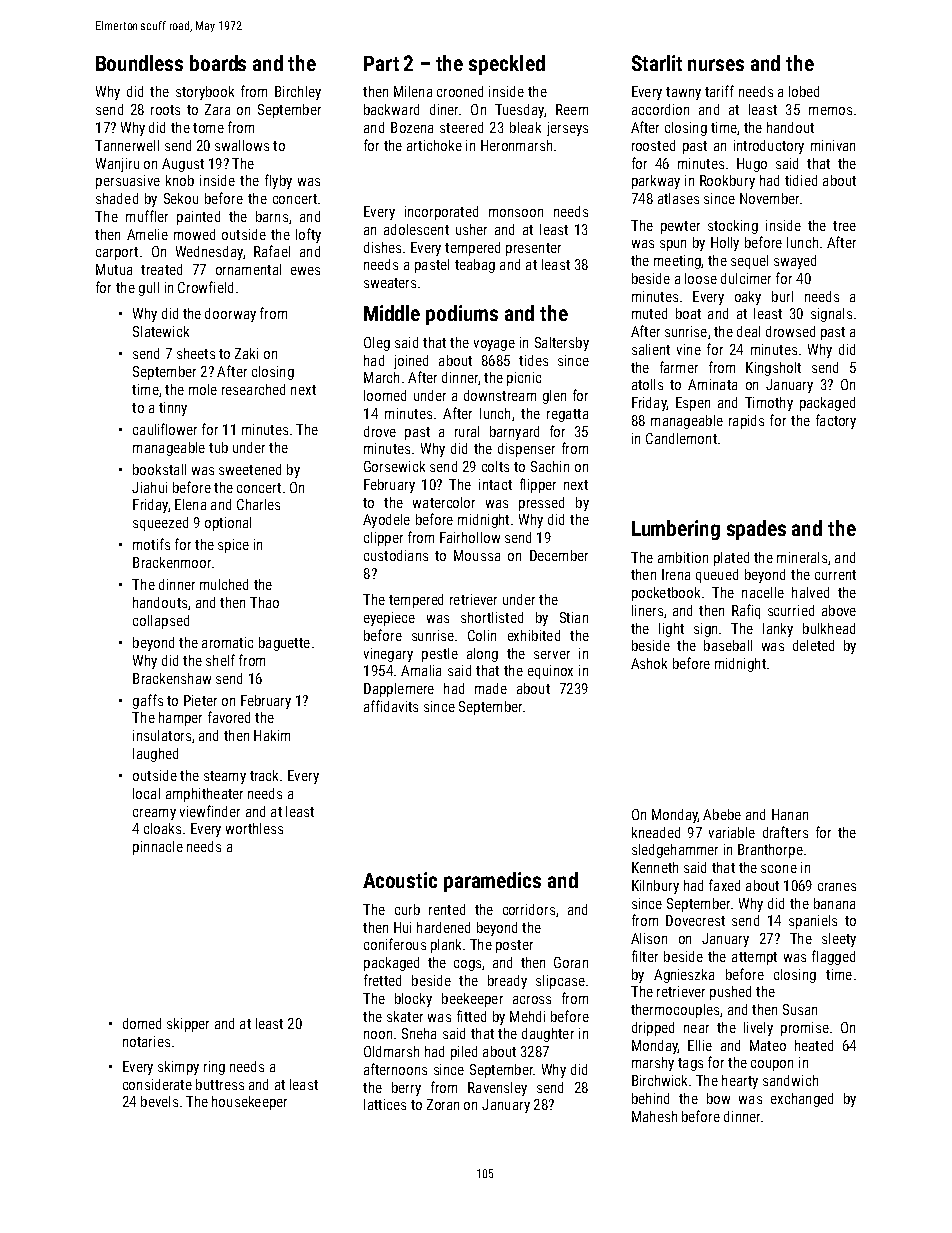 The height and width of the screenshot is (1233, 952). What do you see at coordinates (802, 1100) in the screenshot?
I see `exchanged` at bounding box center [802, 1100].
